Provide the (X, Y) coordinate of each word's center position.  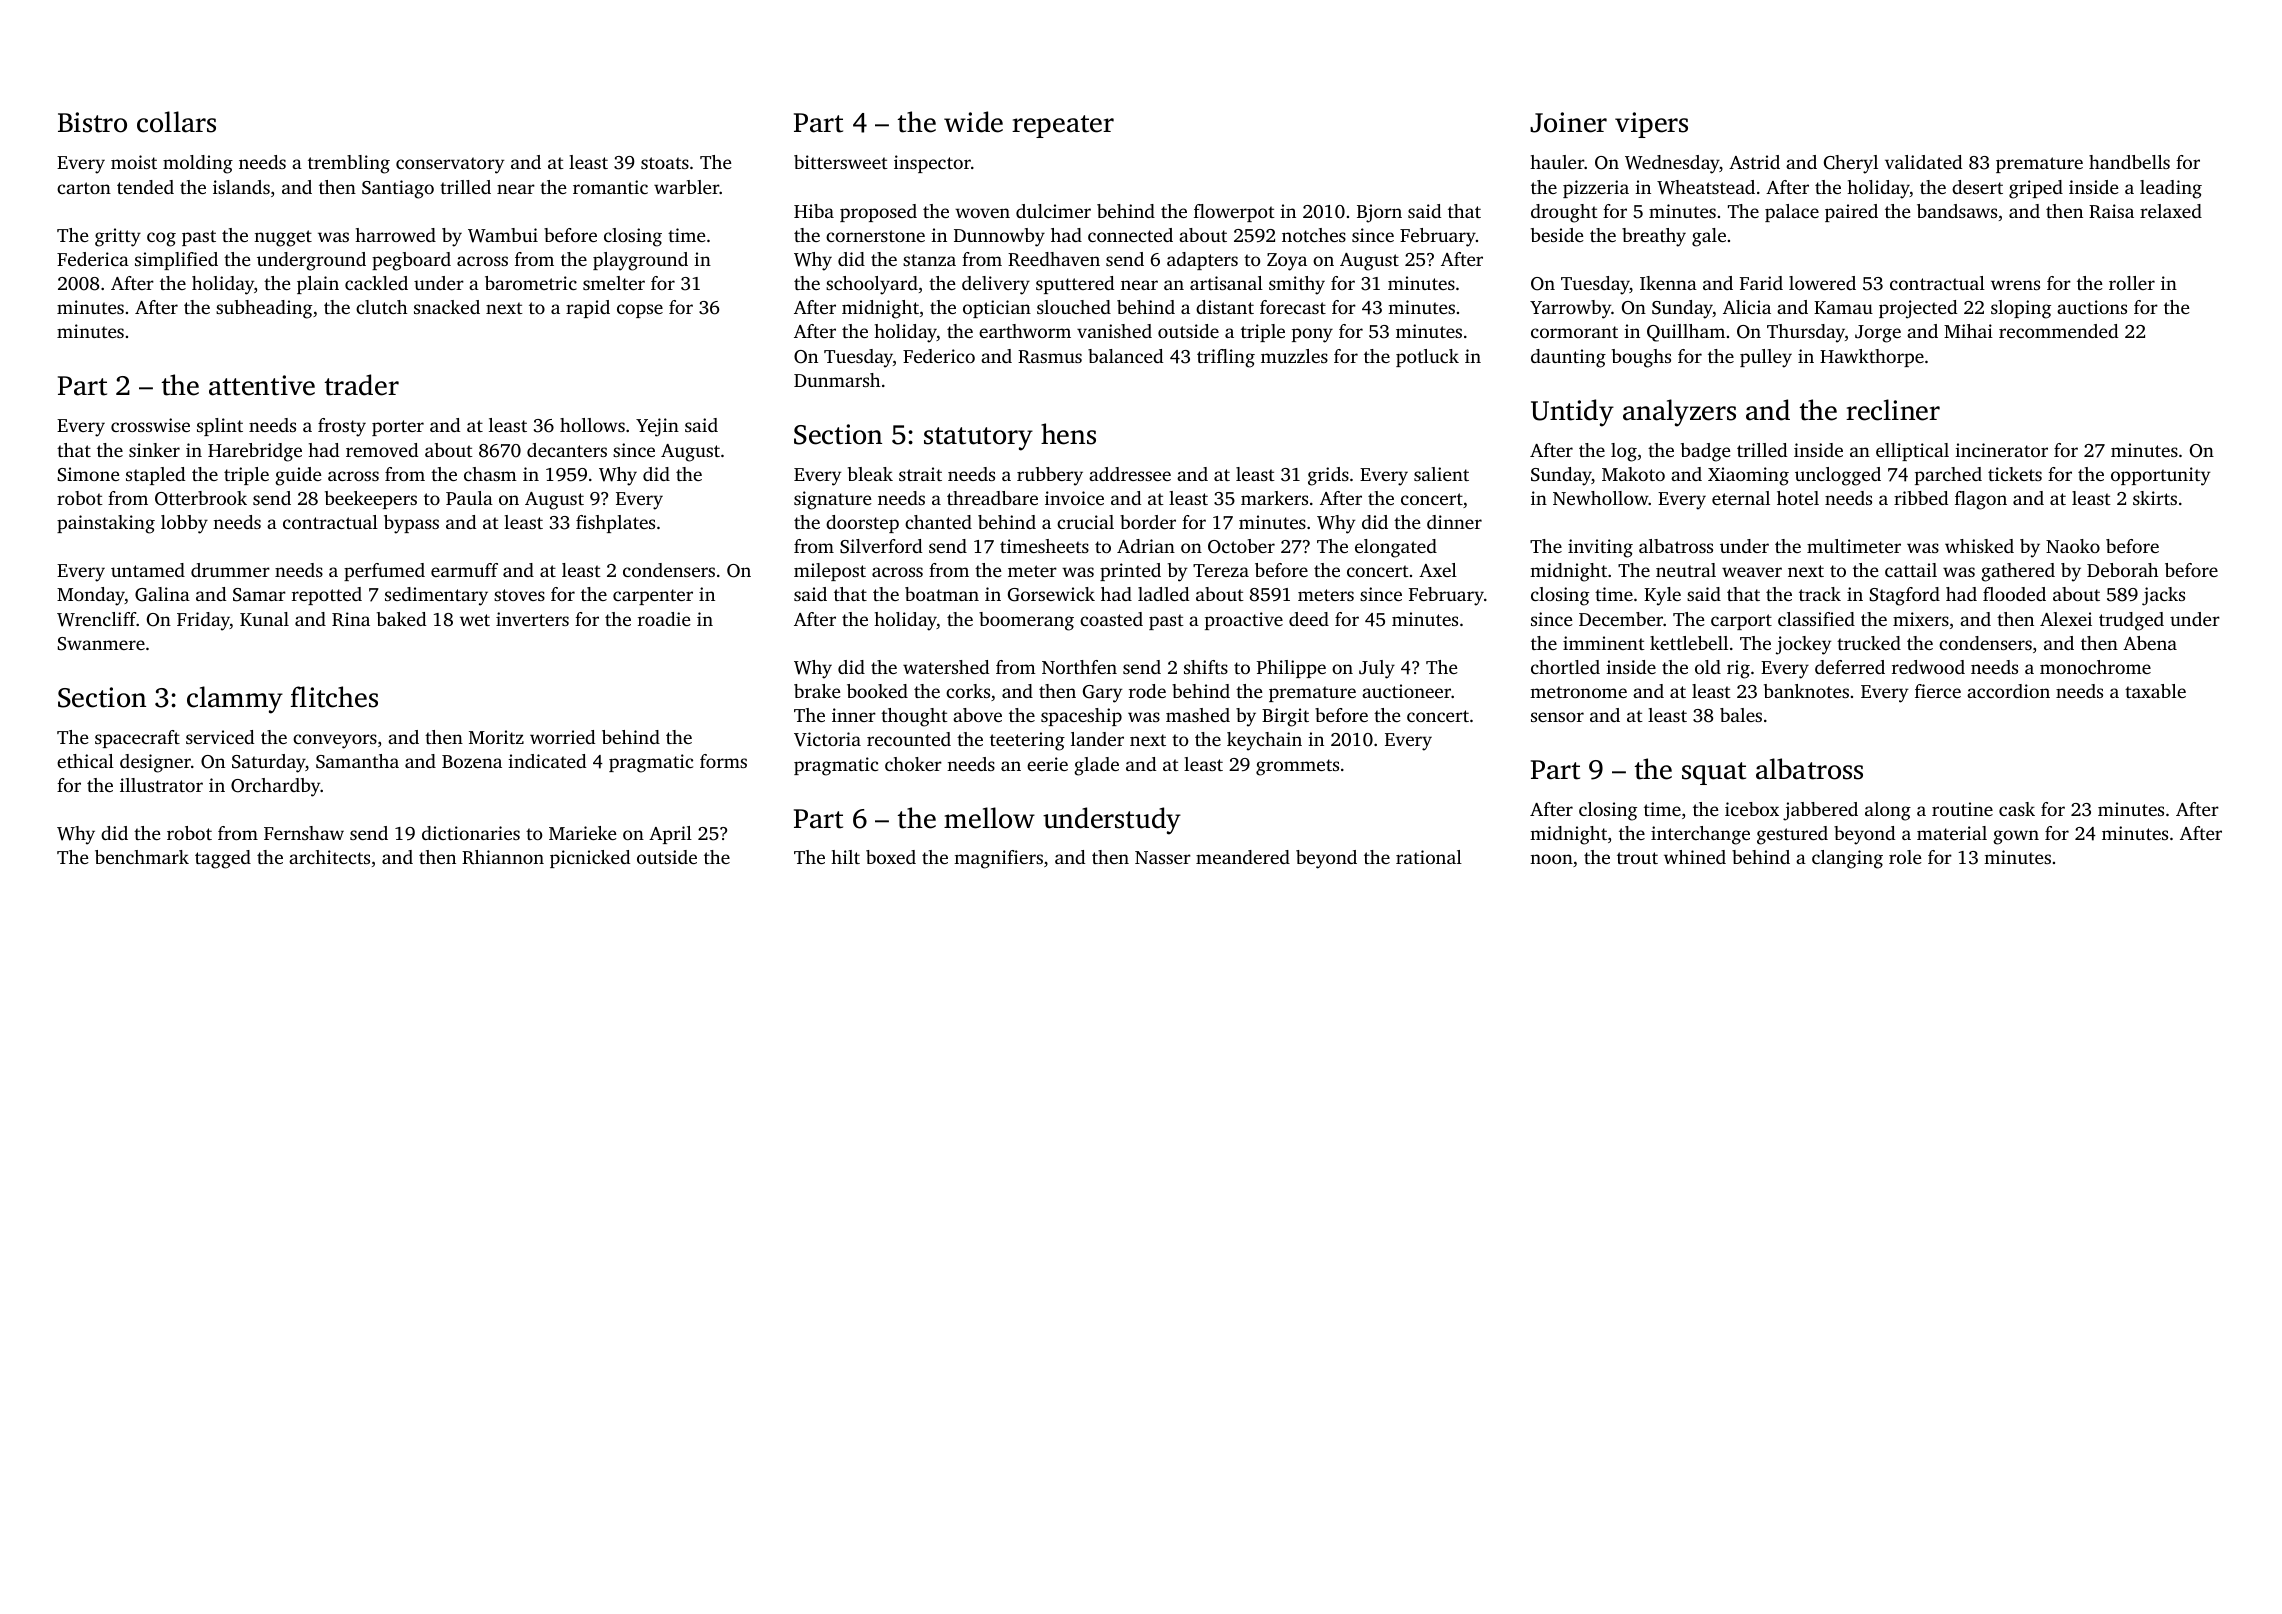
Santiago (398, 189)
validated (1923, 162)
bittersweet (841, 162)
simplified (176, 261)
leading (2171, 189)
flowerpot (1234, 213)
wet (475, 620)
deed (1309, 619)
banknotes (1806, 691)
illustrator (161, 785)
